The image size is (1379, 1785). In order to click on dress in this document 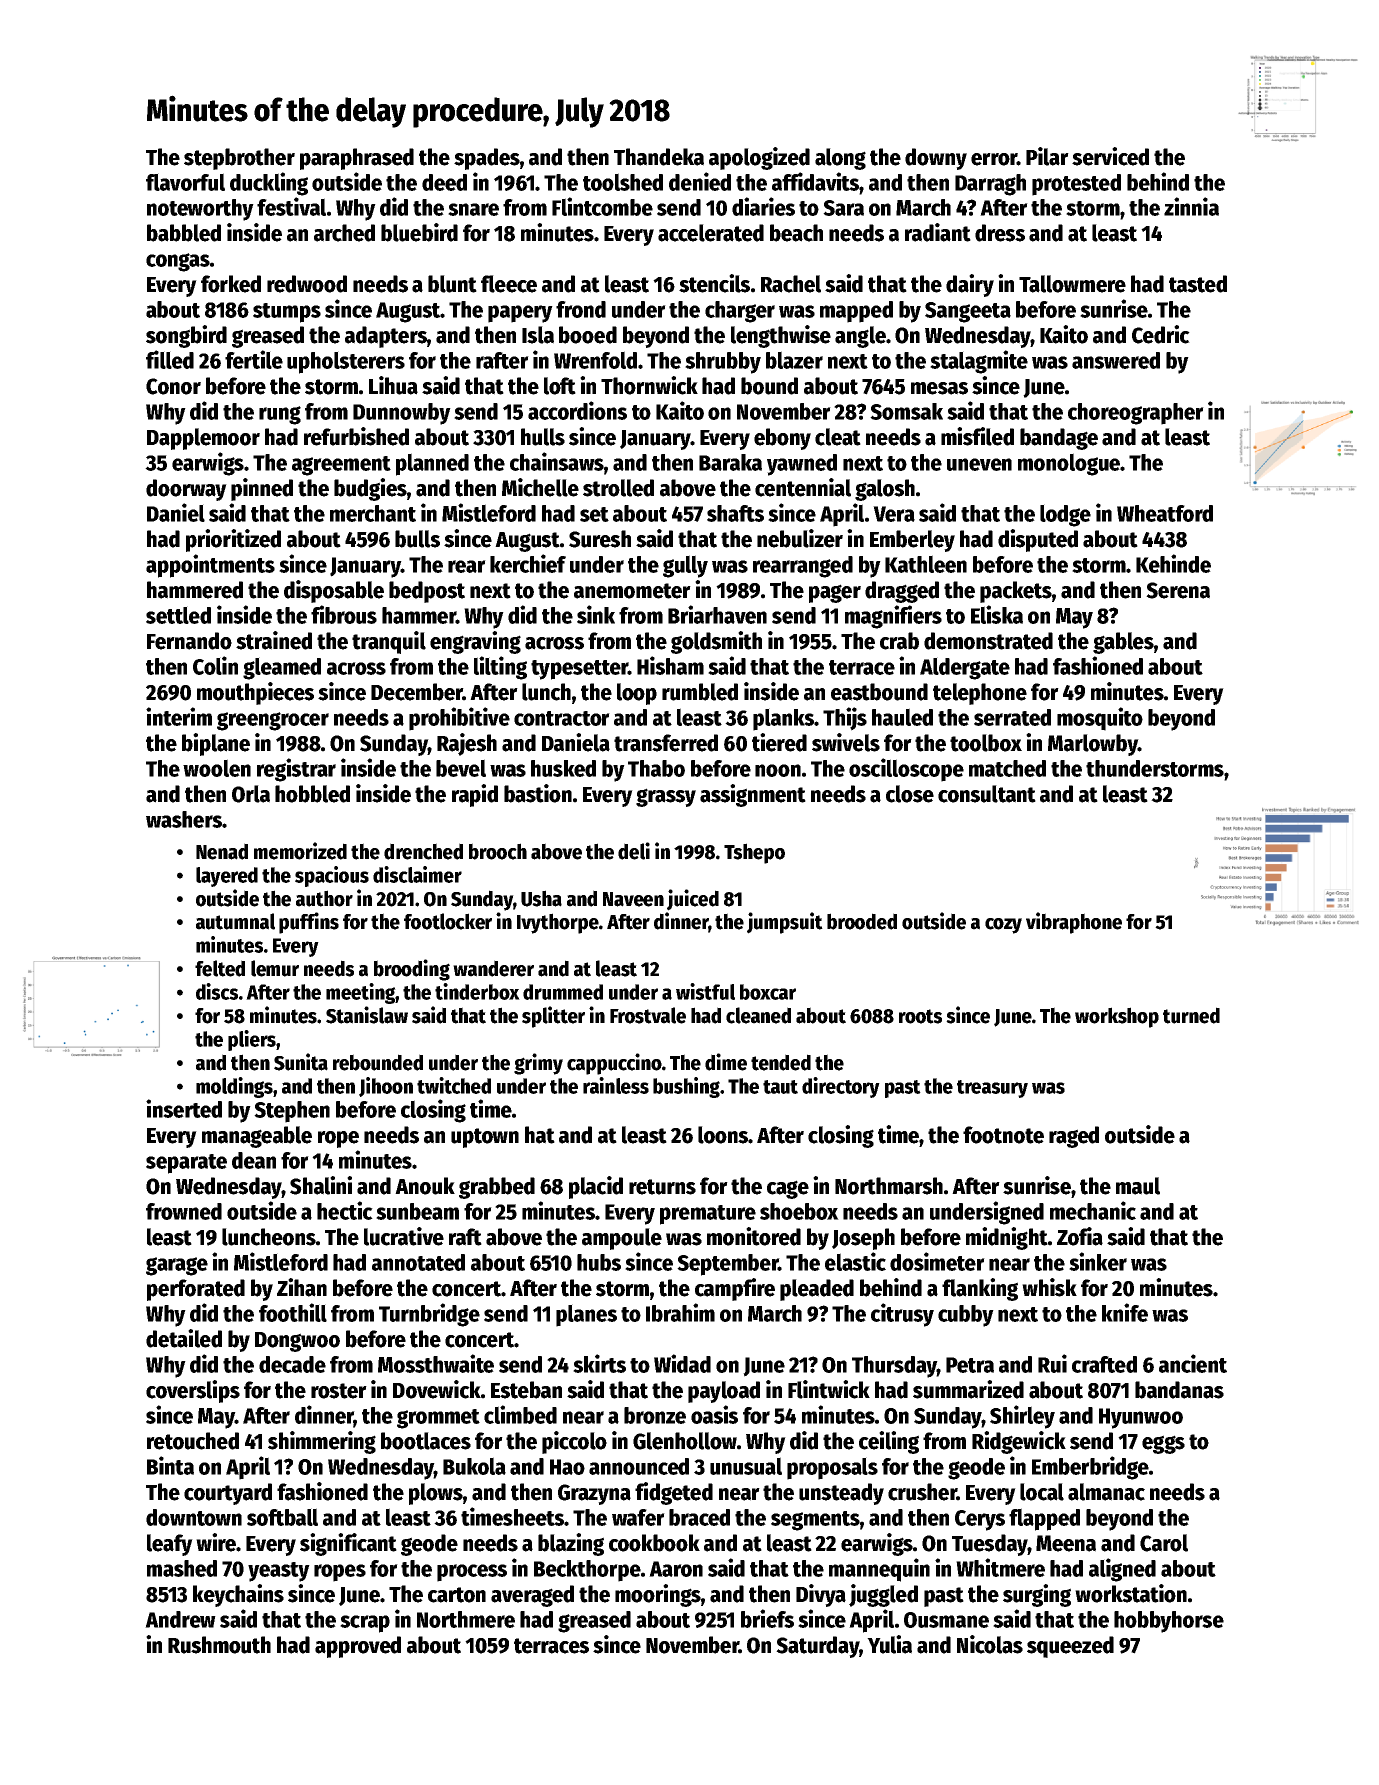, I will do `click(1000, 233)`.
